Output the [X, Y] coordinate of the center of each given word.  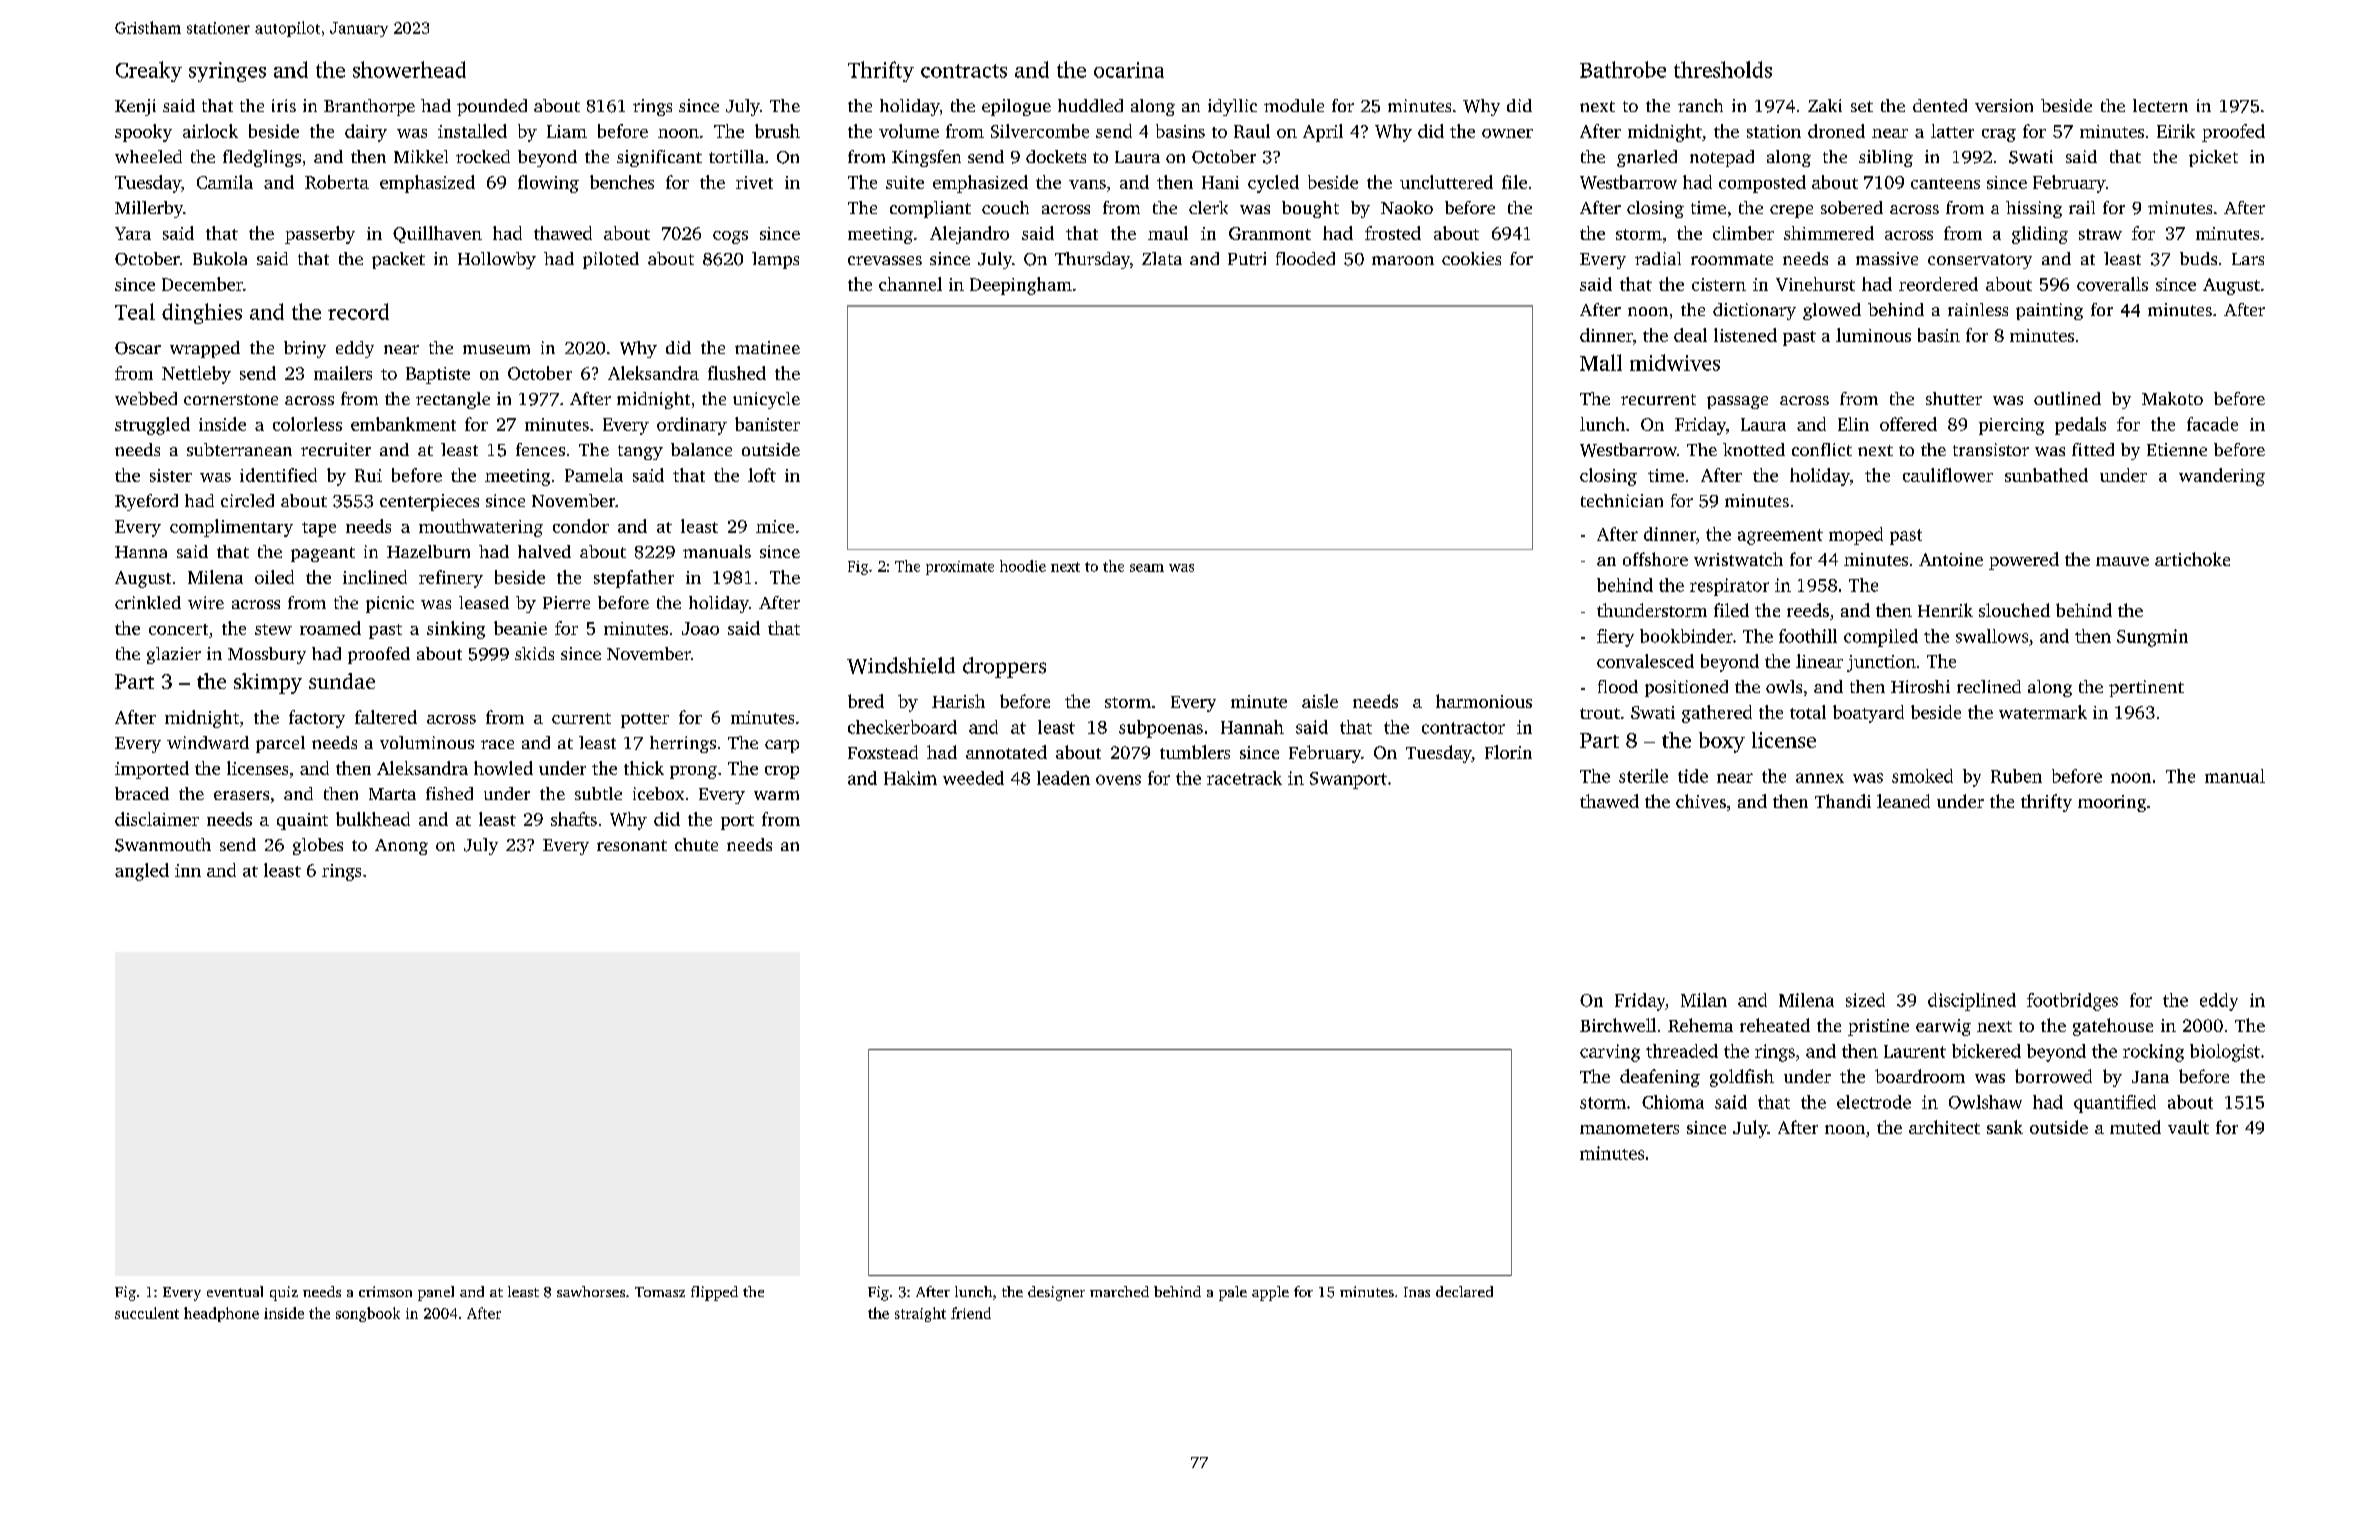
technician [1622, 500]
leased [484, 602]
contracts [964, 71]
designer [1056, 1293]
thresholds [1723, 69]
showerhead [409, 69]
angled [142, 872]
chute [696, 844]
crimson [385, 1291]
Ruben [2016, 776]
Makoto [2172, 398]
